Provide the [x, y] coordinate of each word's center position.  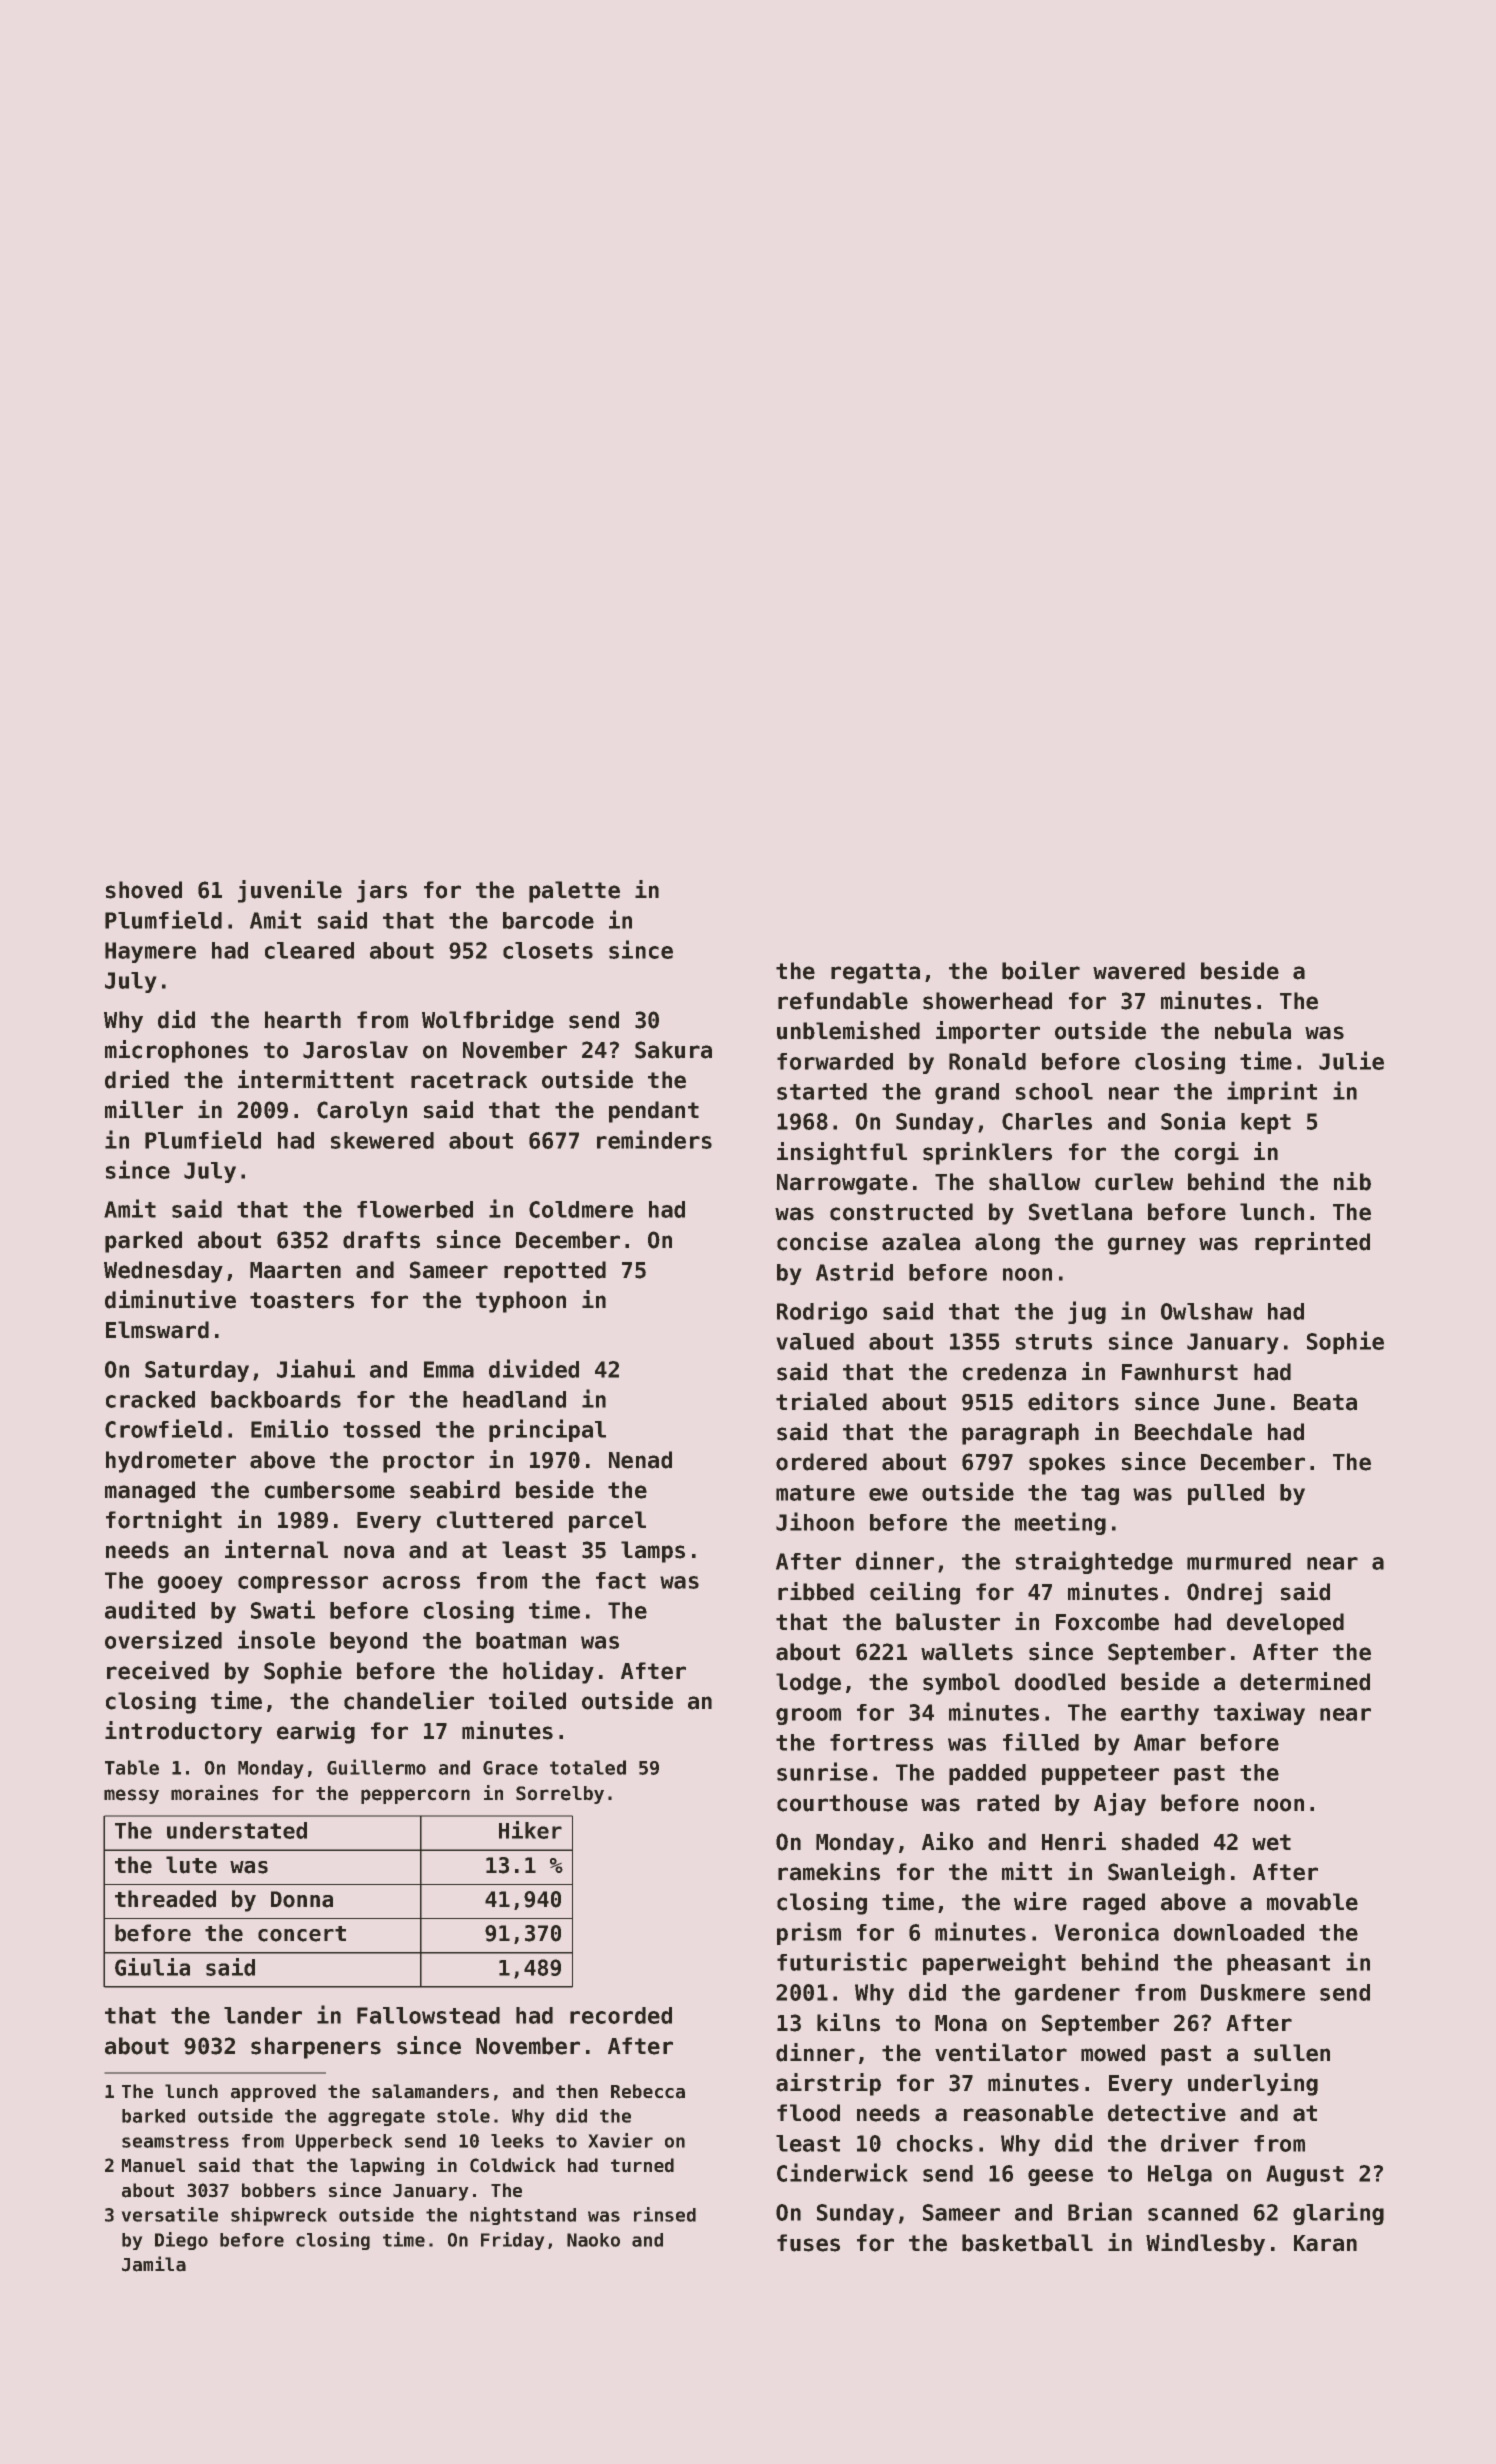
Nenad [640, 1460]
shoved [144, 890]
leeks [517, 2141]
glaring [1338, 2213]
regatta [875, 973]
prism [809, 1933]
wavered [1139, 971]
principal [547, 1430]
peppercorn [415, 1796]
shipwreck [279, 2216]
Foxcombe [1107, 1622]
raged [1114, 1904]
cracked [150, 1399]
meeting [1060, 1523]
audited [150, 1609]
